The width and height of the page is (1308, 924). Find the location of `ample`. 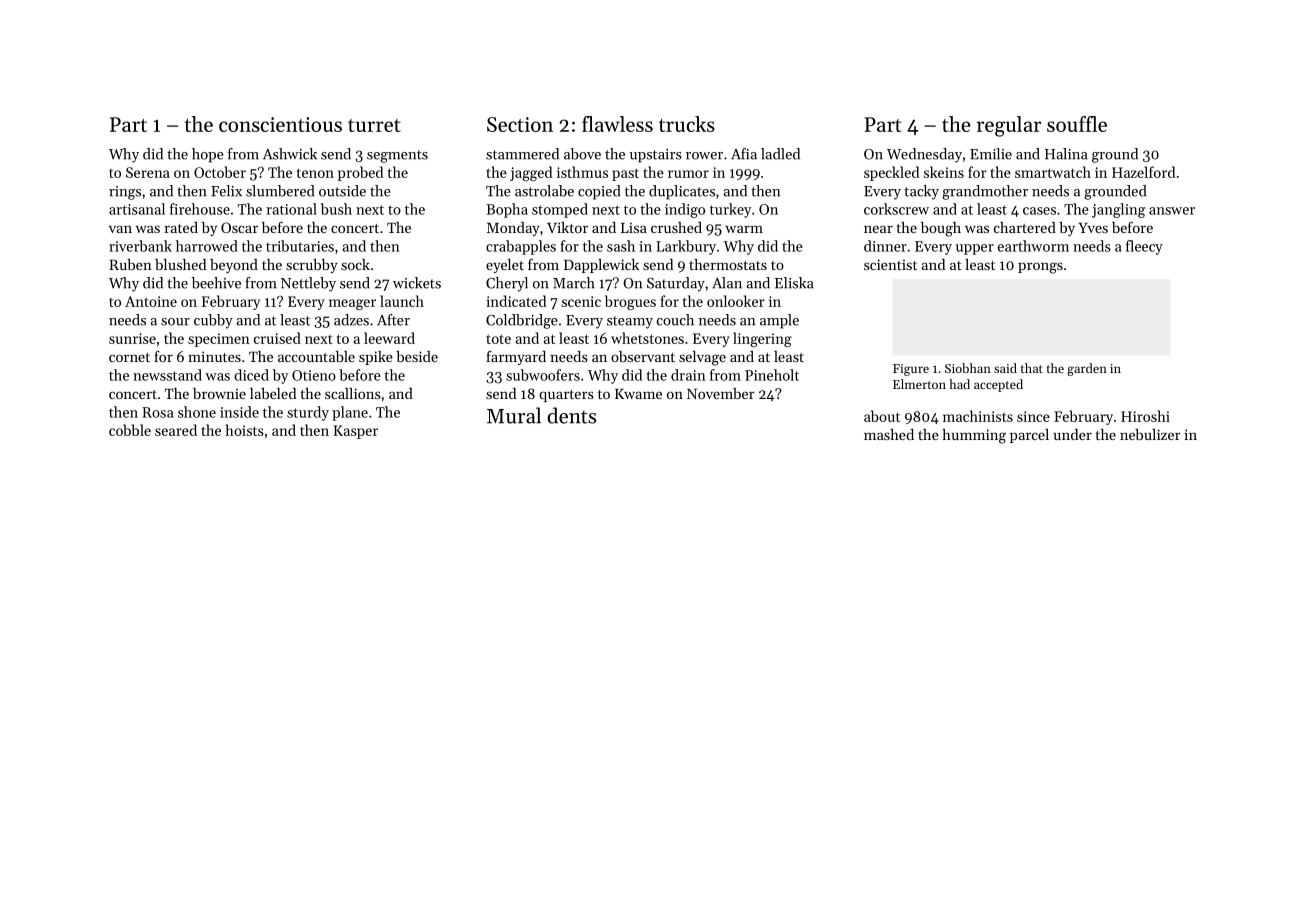

ample is located at coordinates (779, 321).
